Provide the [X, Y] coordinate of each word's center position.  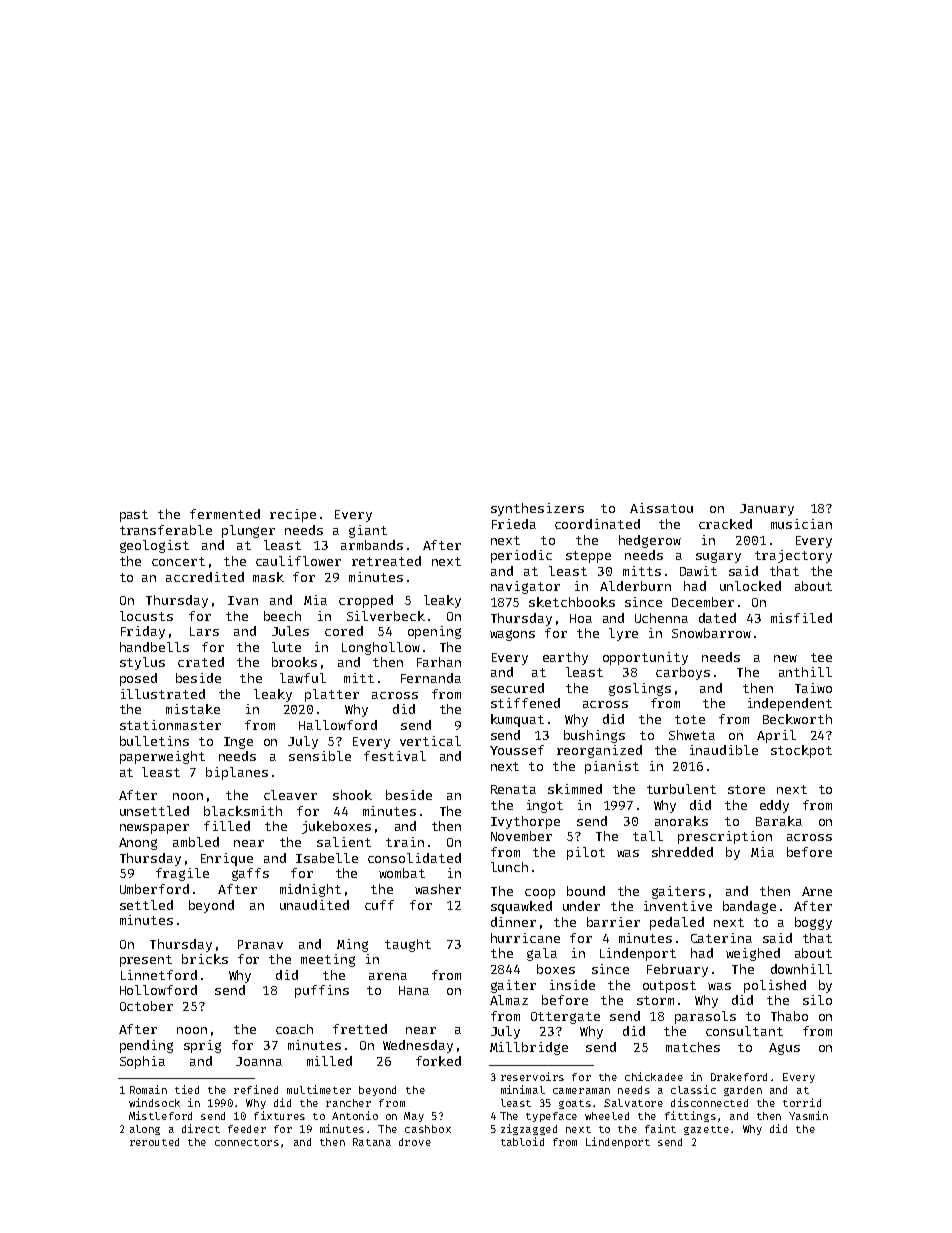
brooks [294, 662]
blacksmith [243, 811]
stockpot [801, 751]
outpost [669, 987]
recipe [293, 515]
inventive [678, 906]
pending [146, 1046]
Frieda [514, 524]
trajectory [793, 556]
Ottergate [565, 1018]
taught [408, 945]
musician [801, 524]
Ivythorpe [525, 822]
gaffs [250, 874]
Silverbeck [386, 616]
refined [256, 1089]
